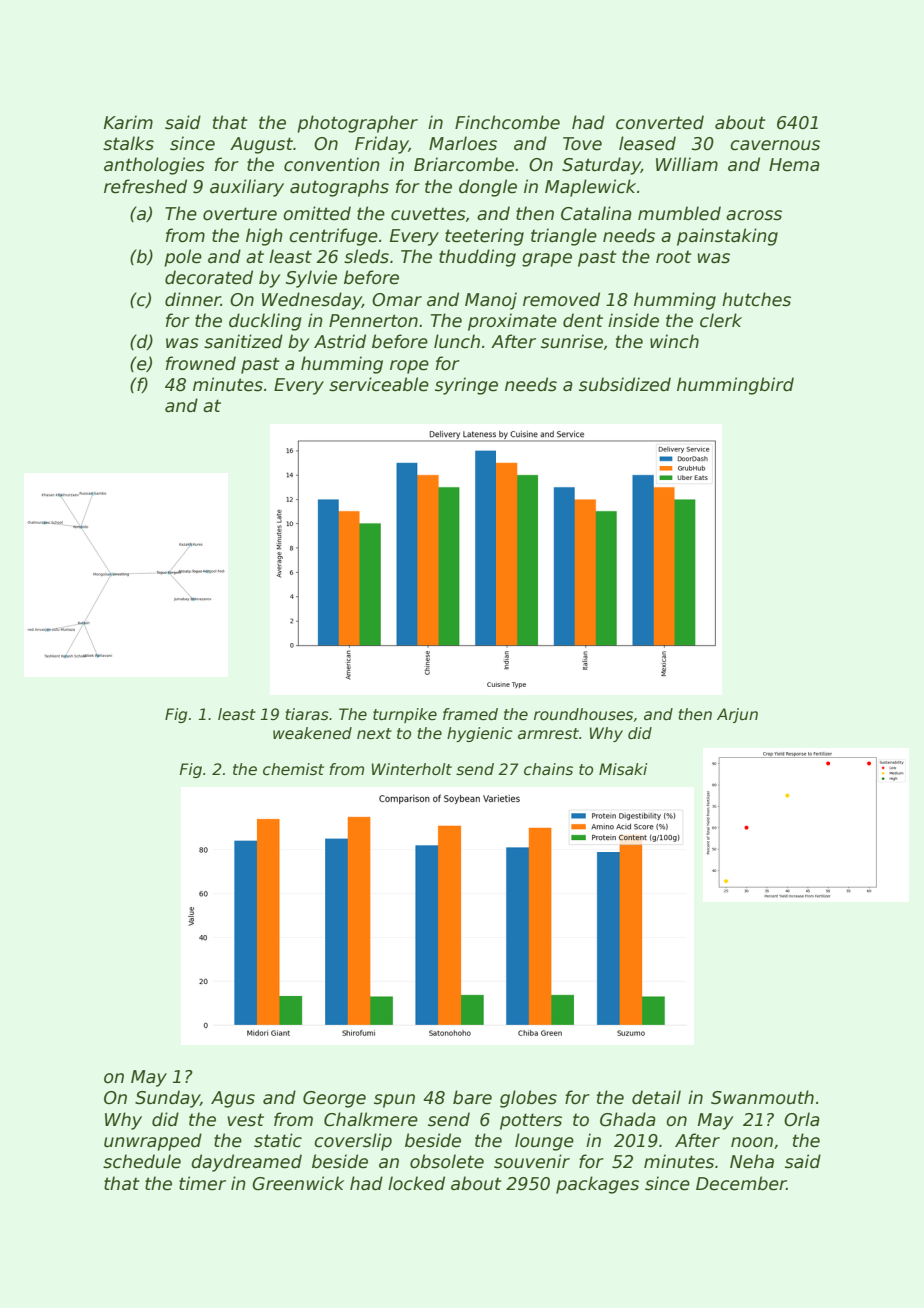  What do you see at coordinates (405, 715) in the image?
I see `turnpike` at bounding box center [405, 715].
